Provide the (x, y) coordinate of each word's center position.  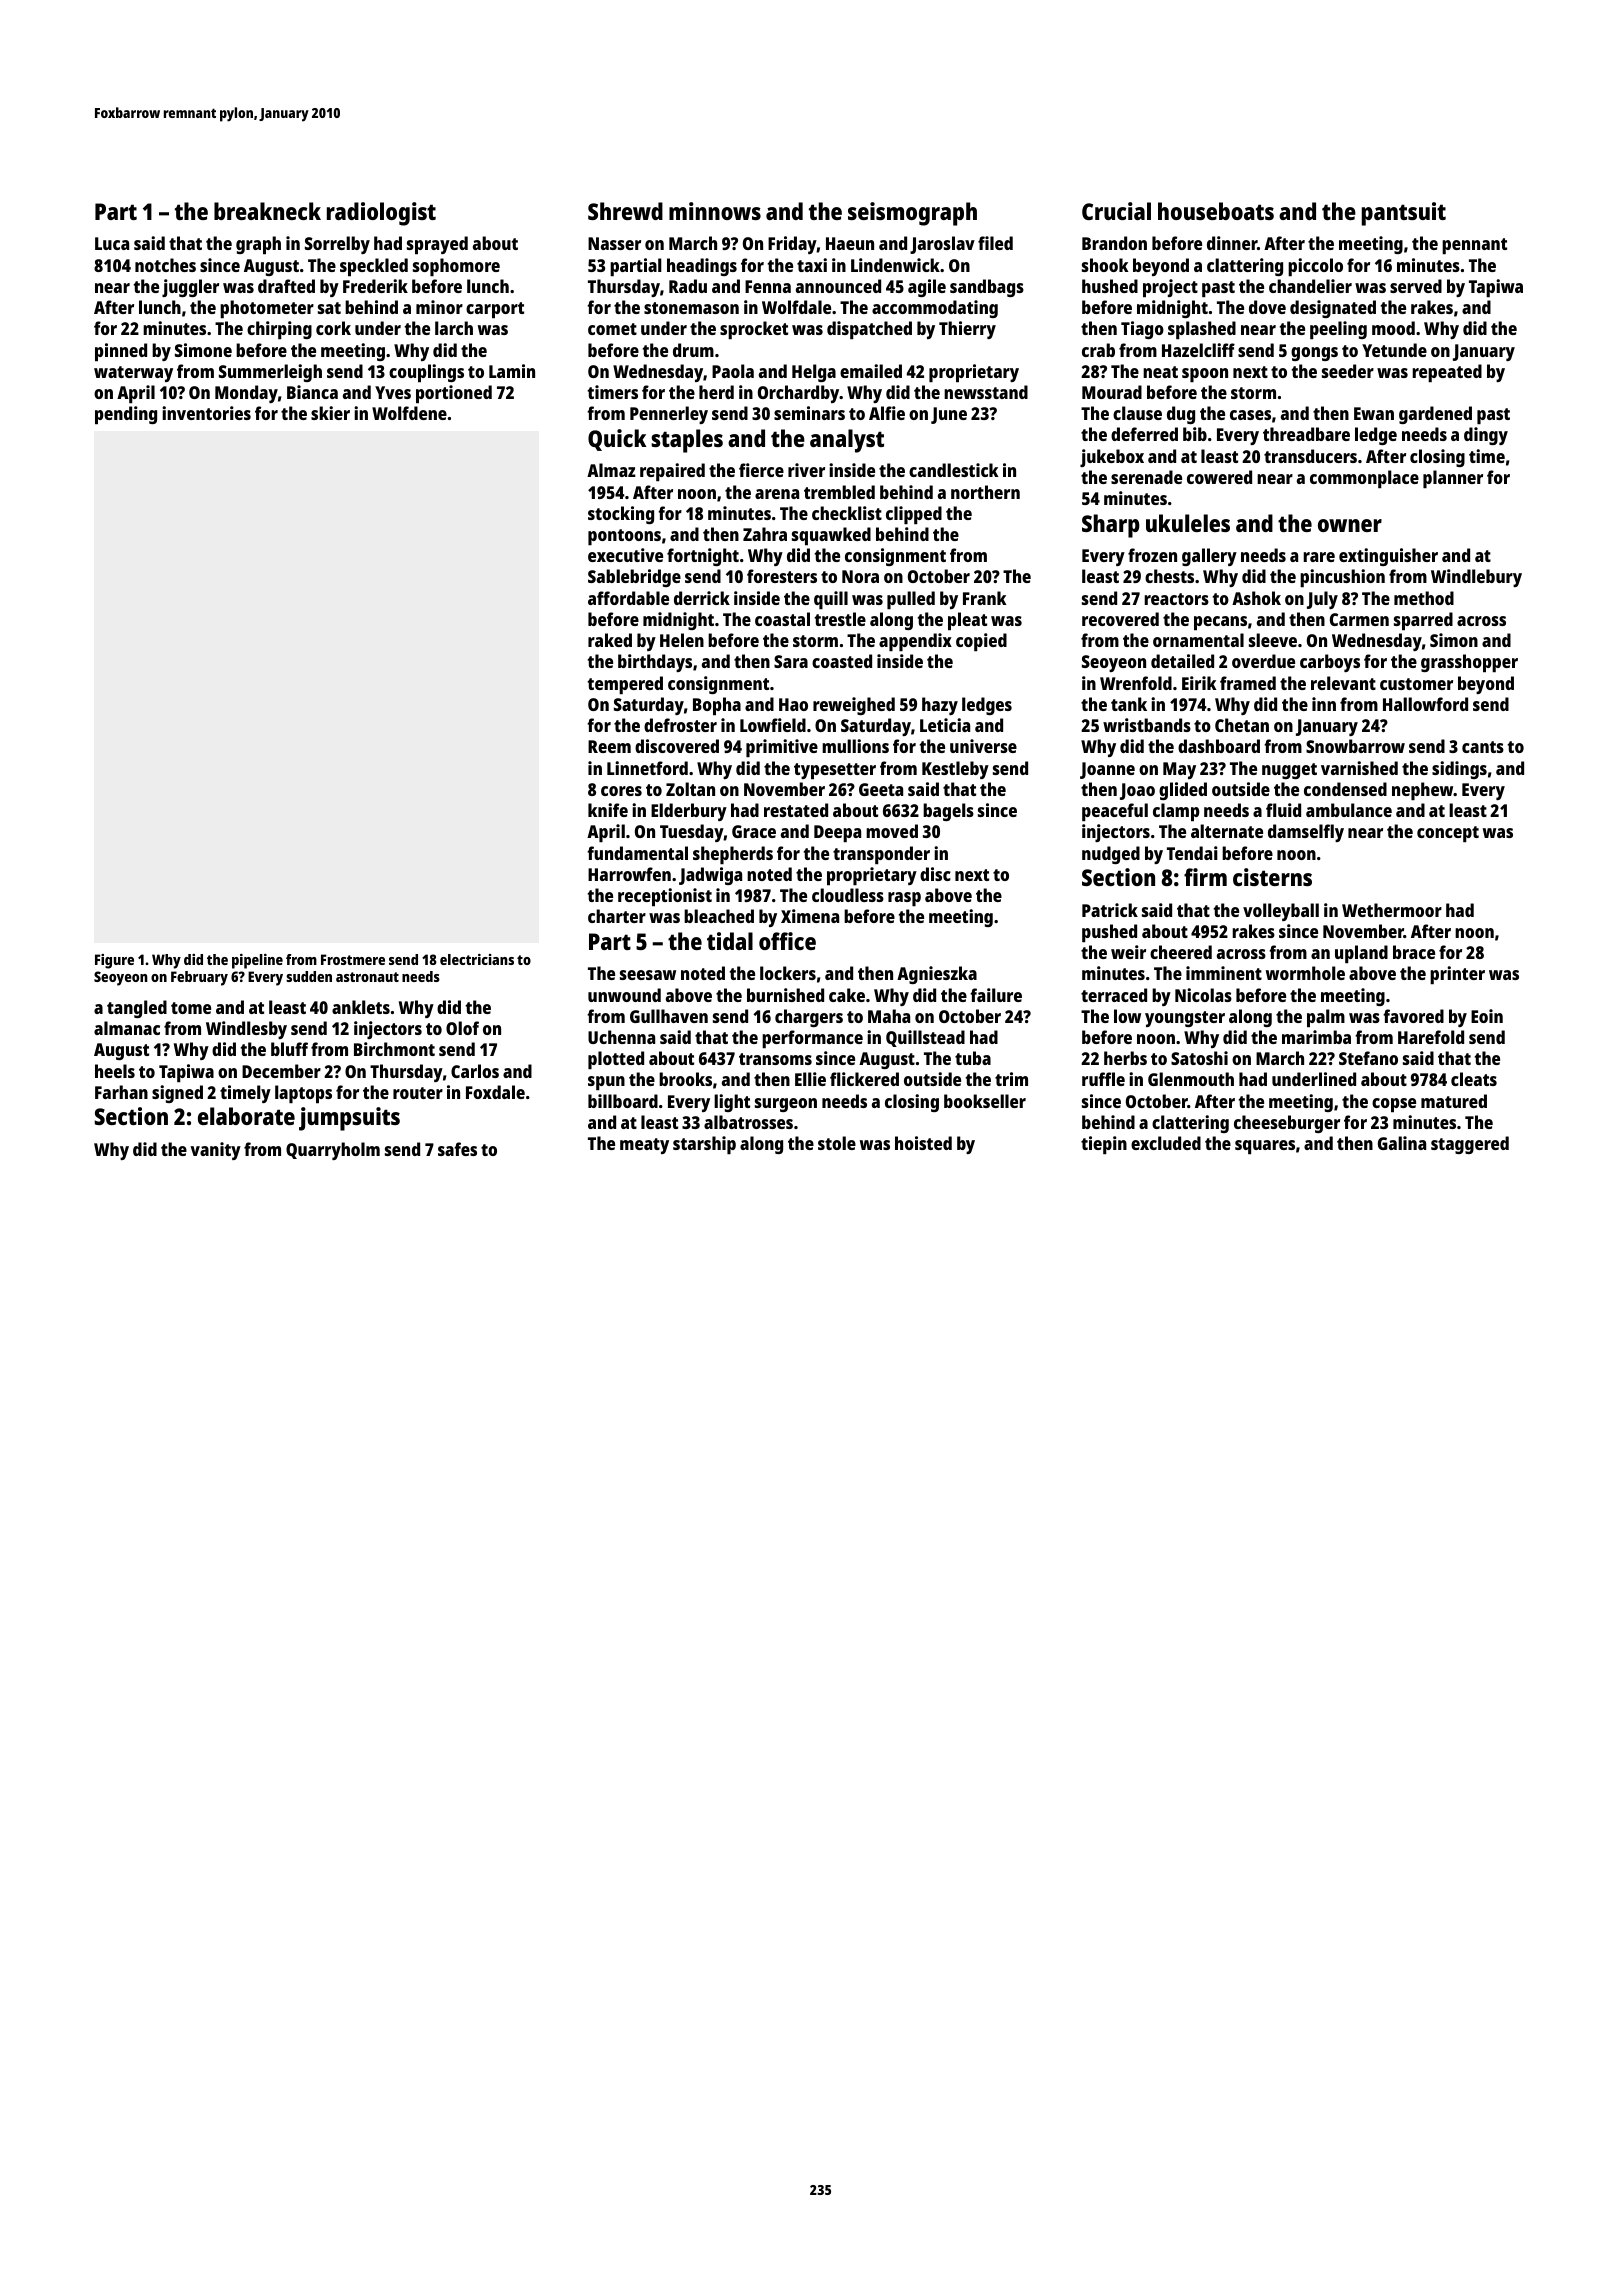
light (732, 1103)
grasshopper (1469, 663)
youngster (1185, 1019)
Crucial (1116, 211)
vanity (215, 1151)
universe (983, 746)
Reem (609, 746)
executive (625, 555)
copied (981, 642)
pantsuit (1404, 214)
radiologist (381, 214)
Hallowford (1425, 704)
